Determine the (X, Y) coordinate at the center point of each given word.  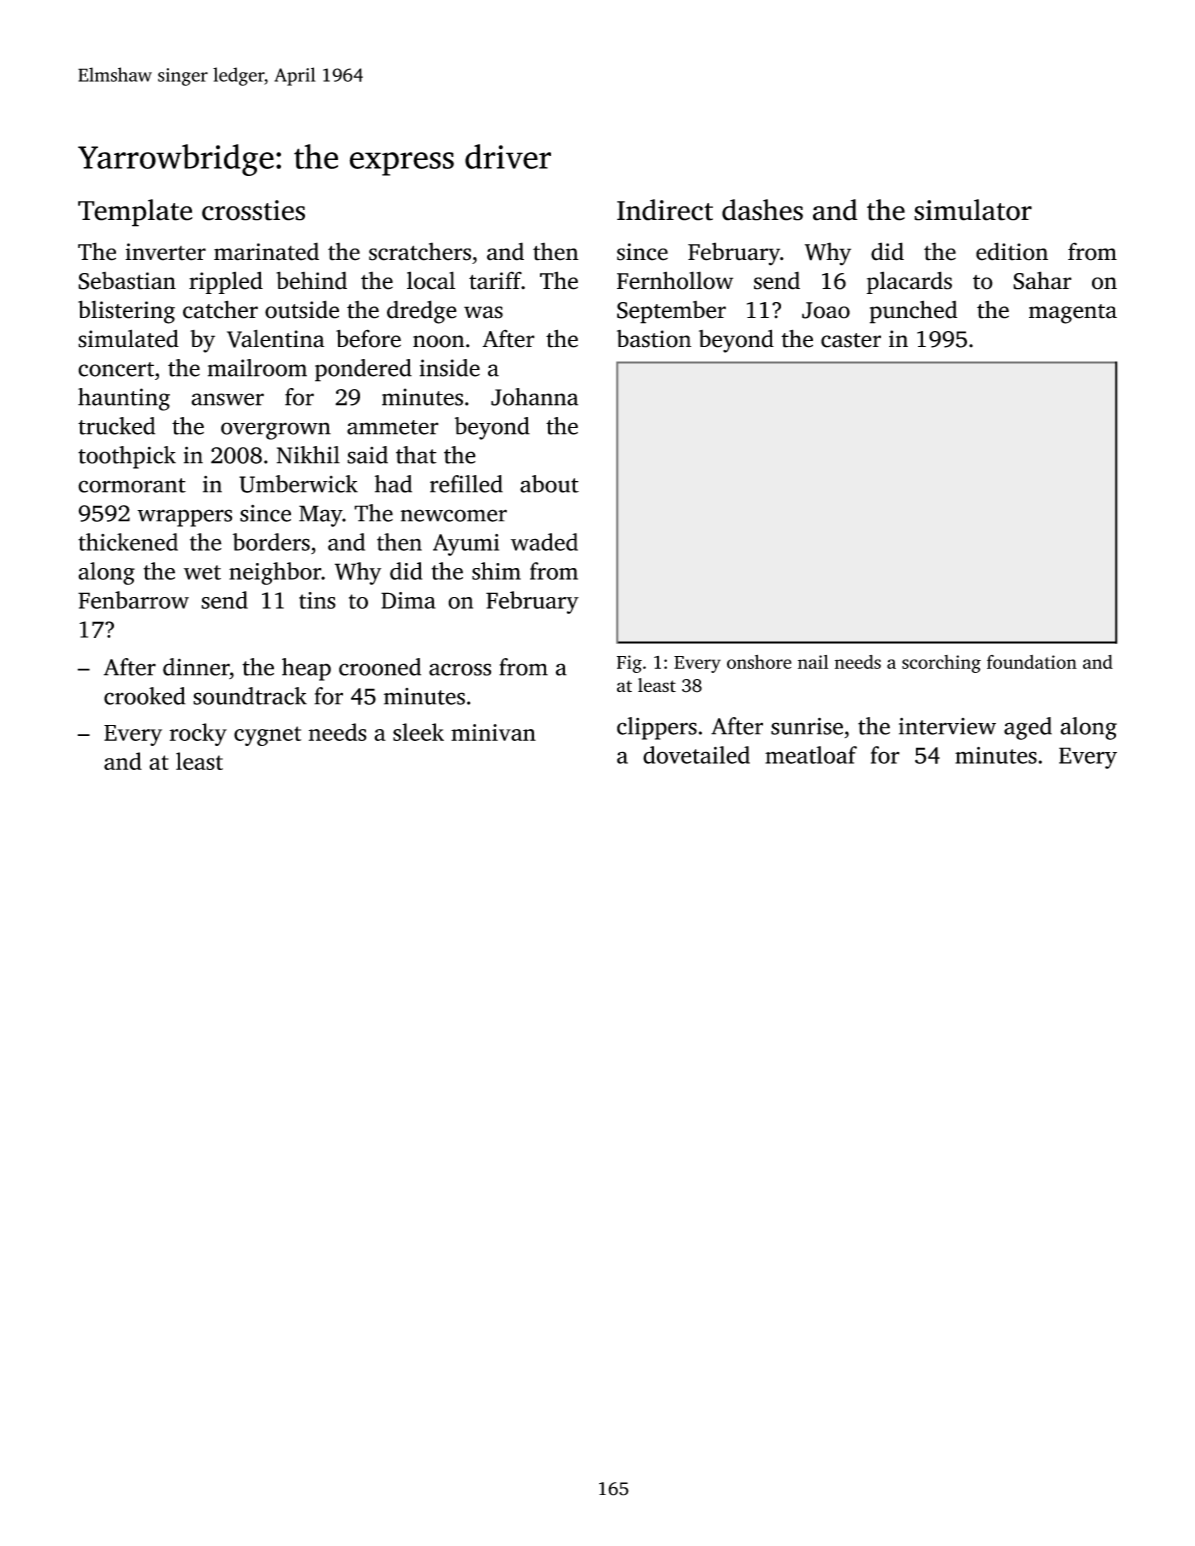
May (320, 516)
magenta (1073, 314)
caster (851, 340)
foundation (1032, 662)
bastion (654, 339)
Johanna (534, 397)
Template (135, 213)
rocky (198, 734)
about (549, 484)
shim (496, 571)
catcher (220, 309)
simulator (973, 210)
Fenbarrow (133, 600)
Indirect (665, 210)
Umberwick (298, 484)
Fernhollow (675, 280)
